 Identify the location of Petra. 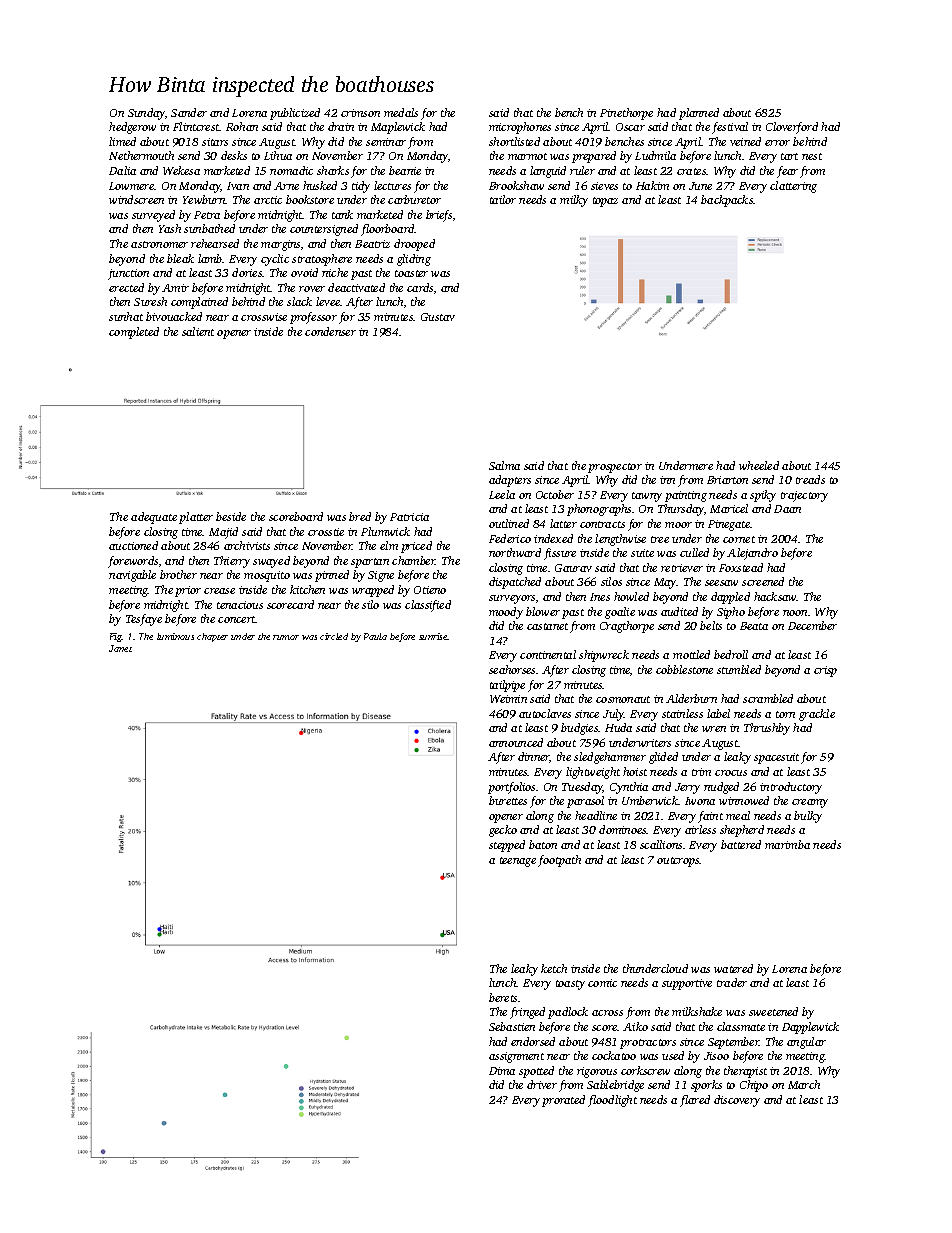
(207, 215).
